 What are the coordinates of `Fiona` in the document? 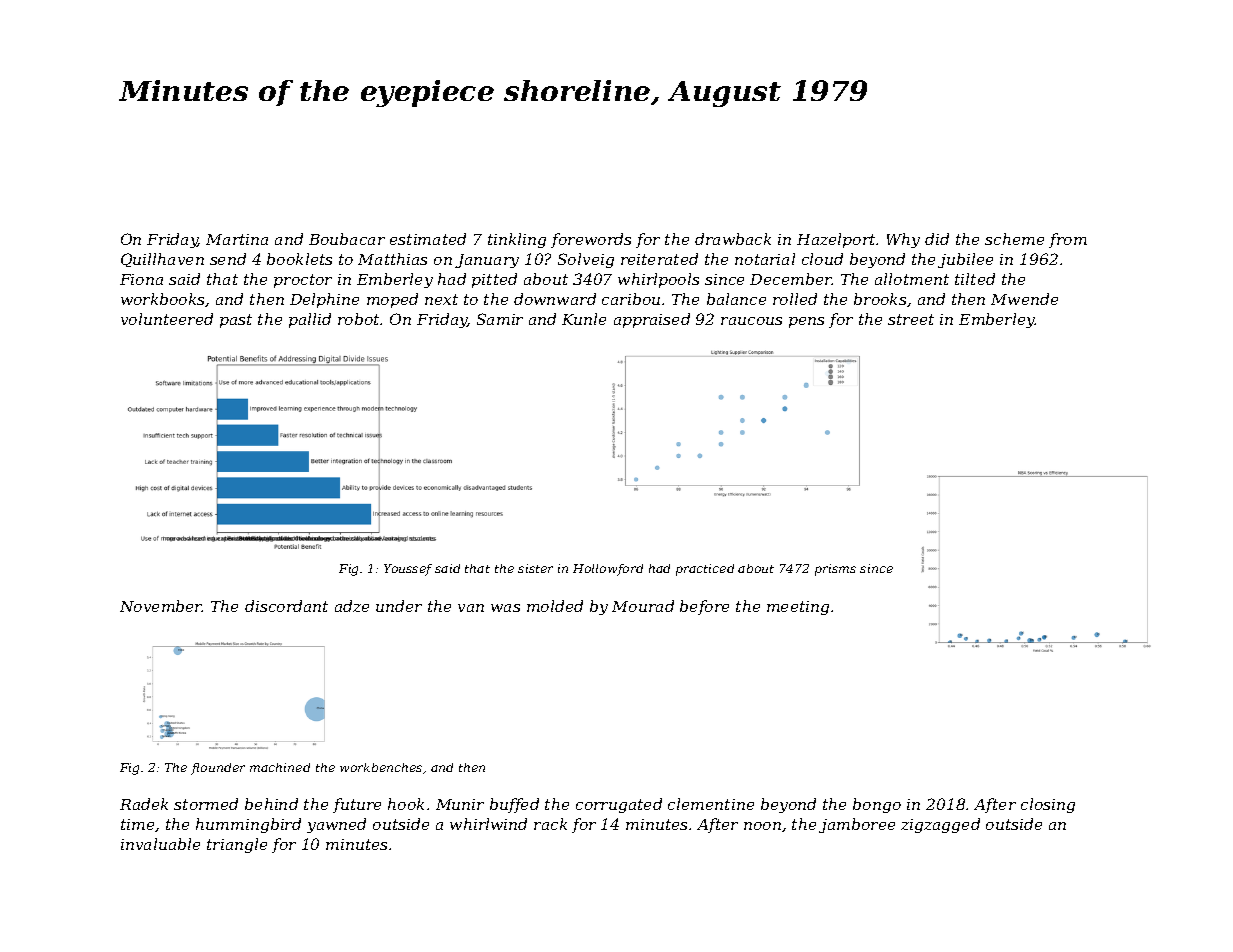 It's located at (141, 279).
